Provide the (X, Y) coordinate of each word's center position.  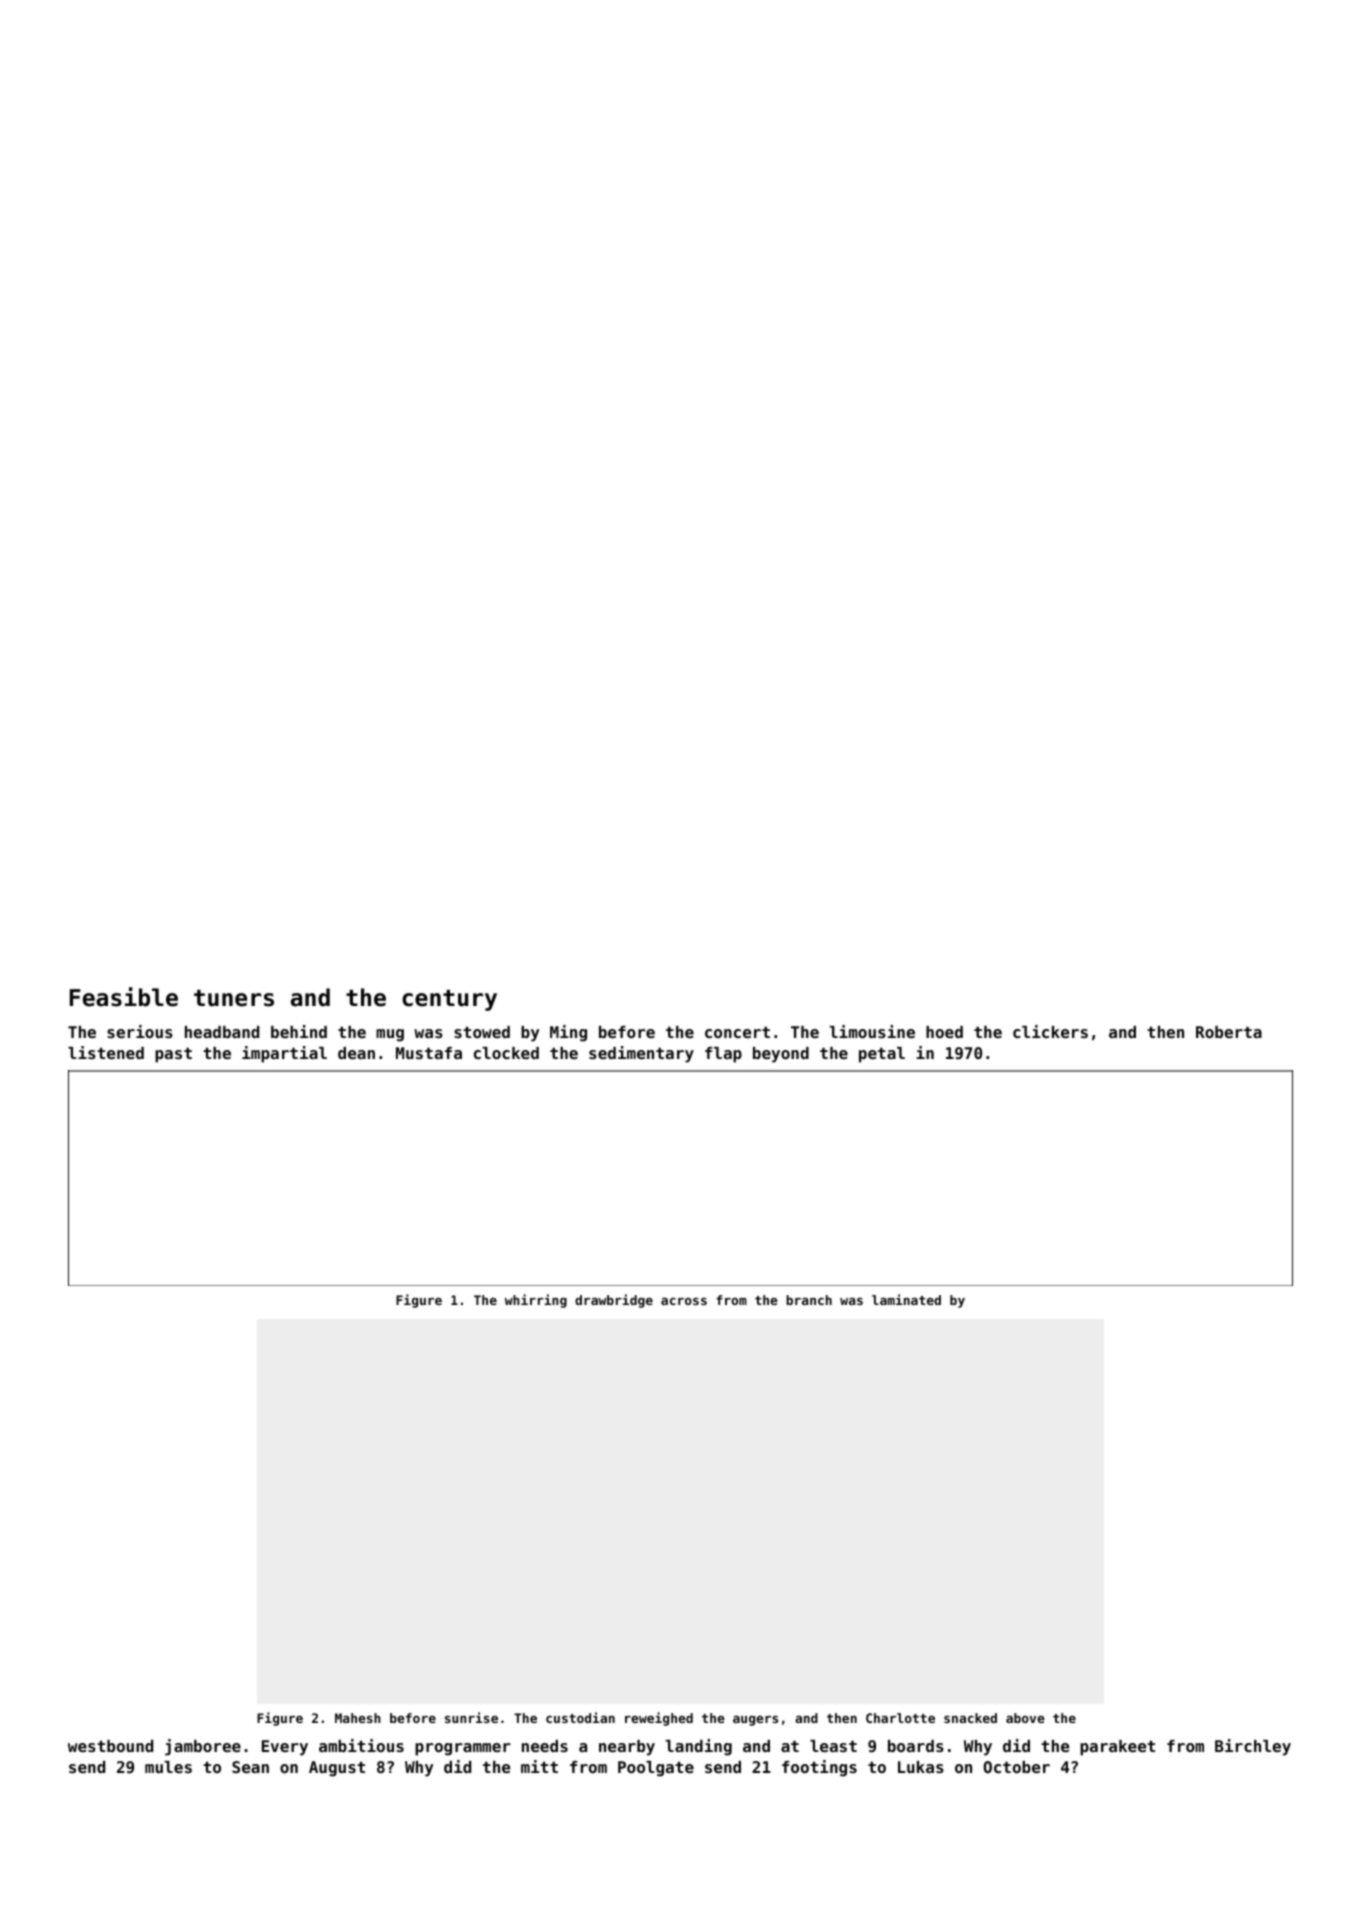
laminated (906, 1299)
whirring (536, 1301)
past (173, 1055)
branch (809, 1300)
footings (819, 1768)
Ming (568, 1033)
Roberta (1229, 1032)
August (337, 1769)
